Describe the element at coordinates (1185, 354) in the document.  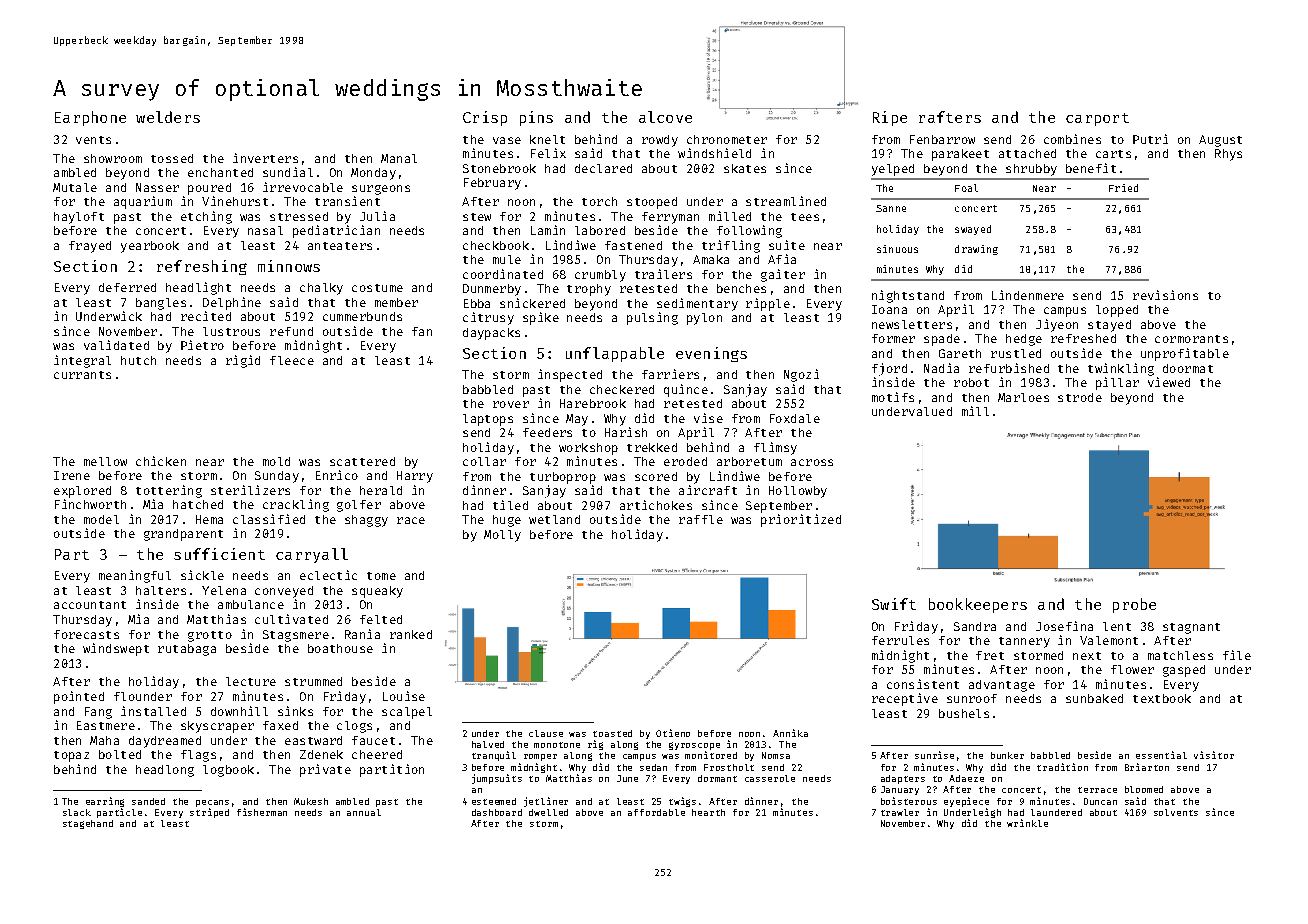
I see `unprofitable` at that location.
